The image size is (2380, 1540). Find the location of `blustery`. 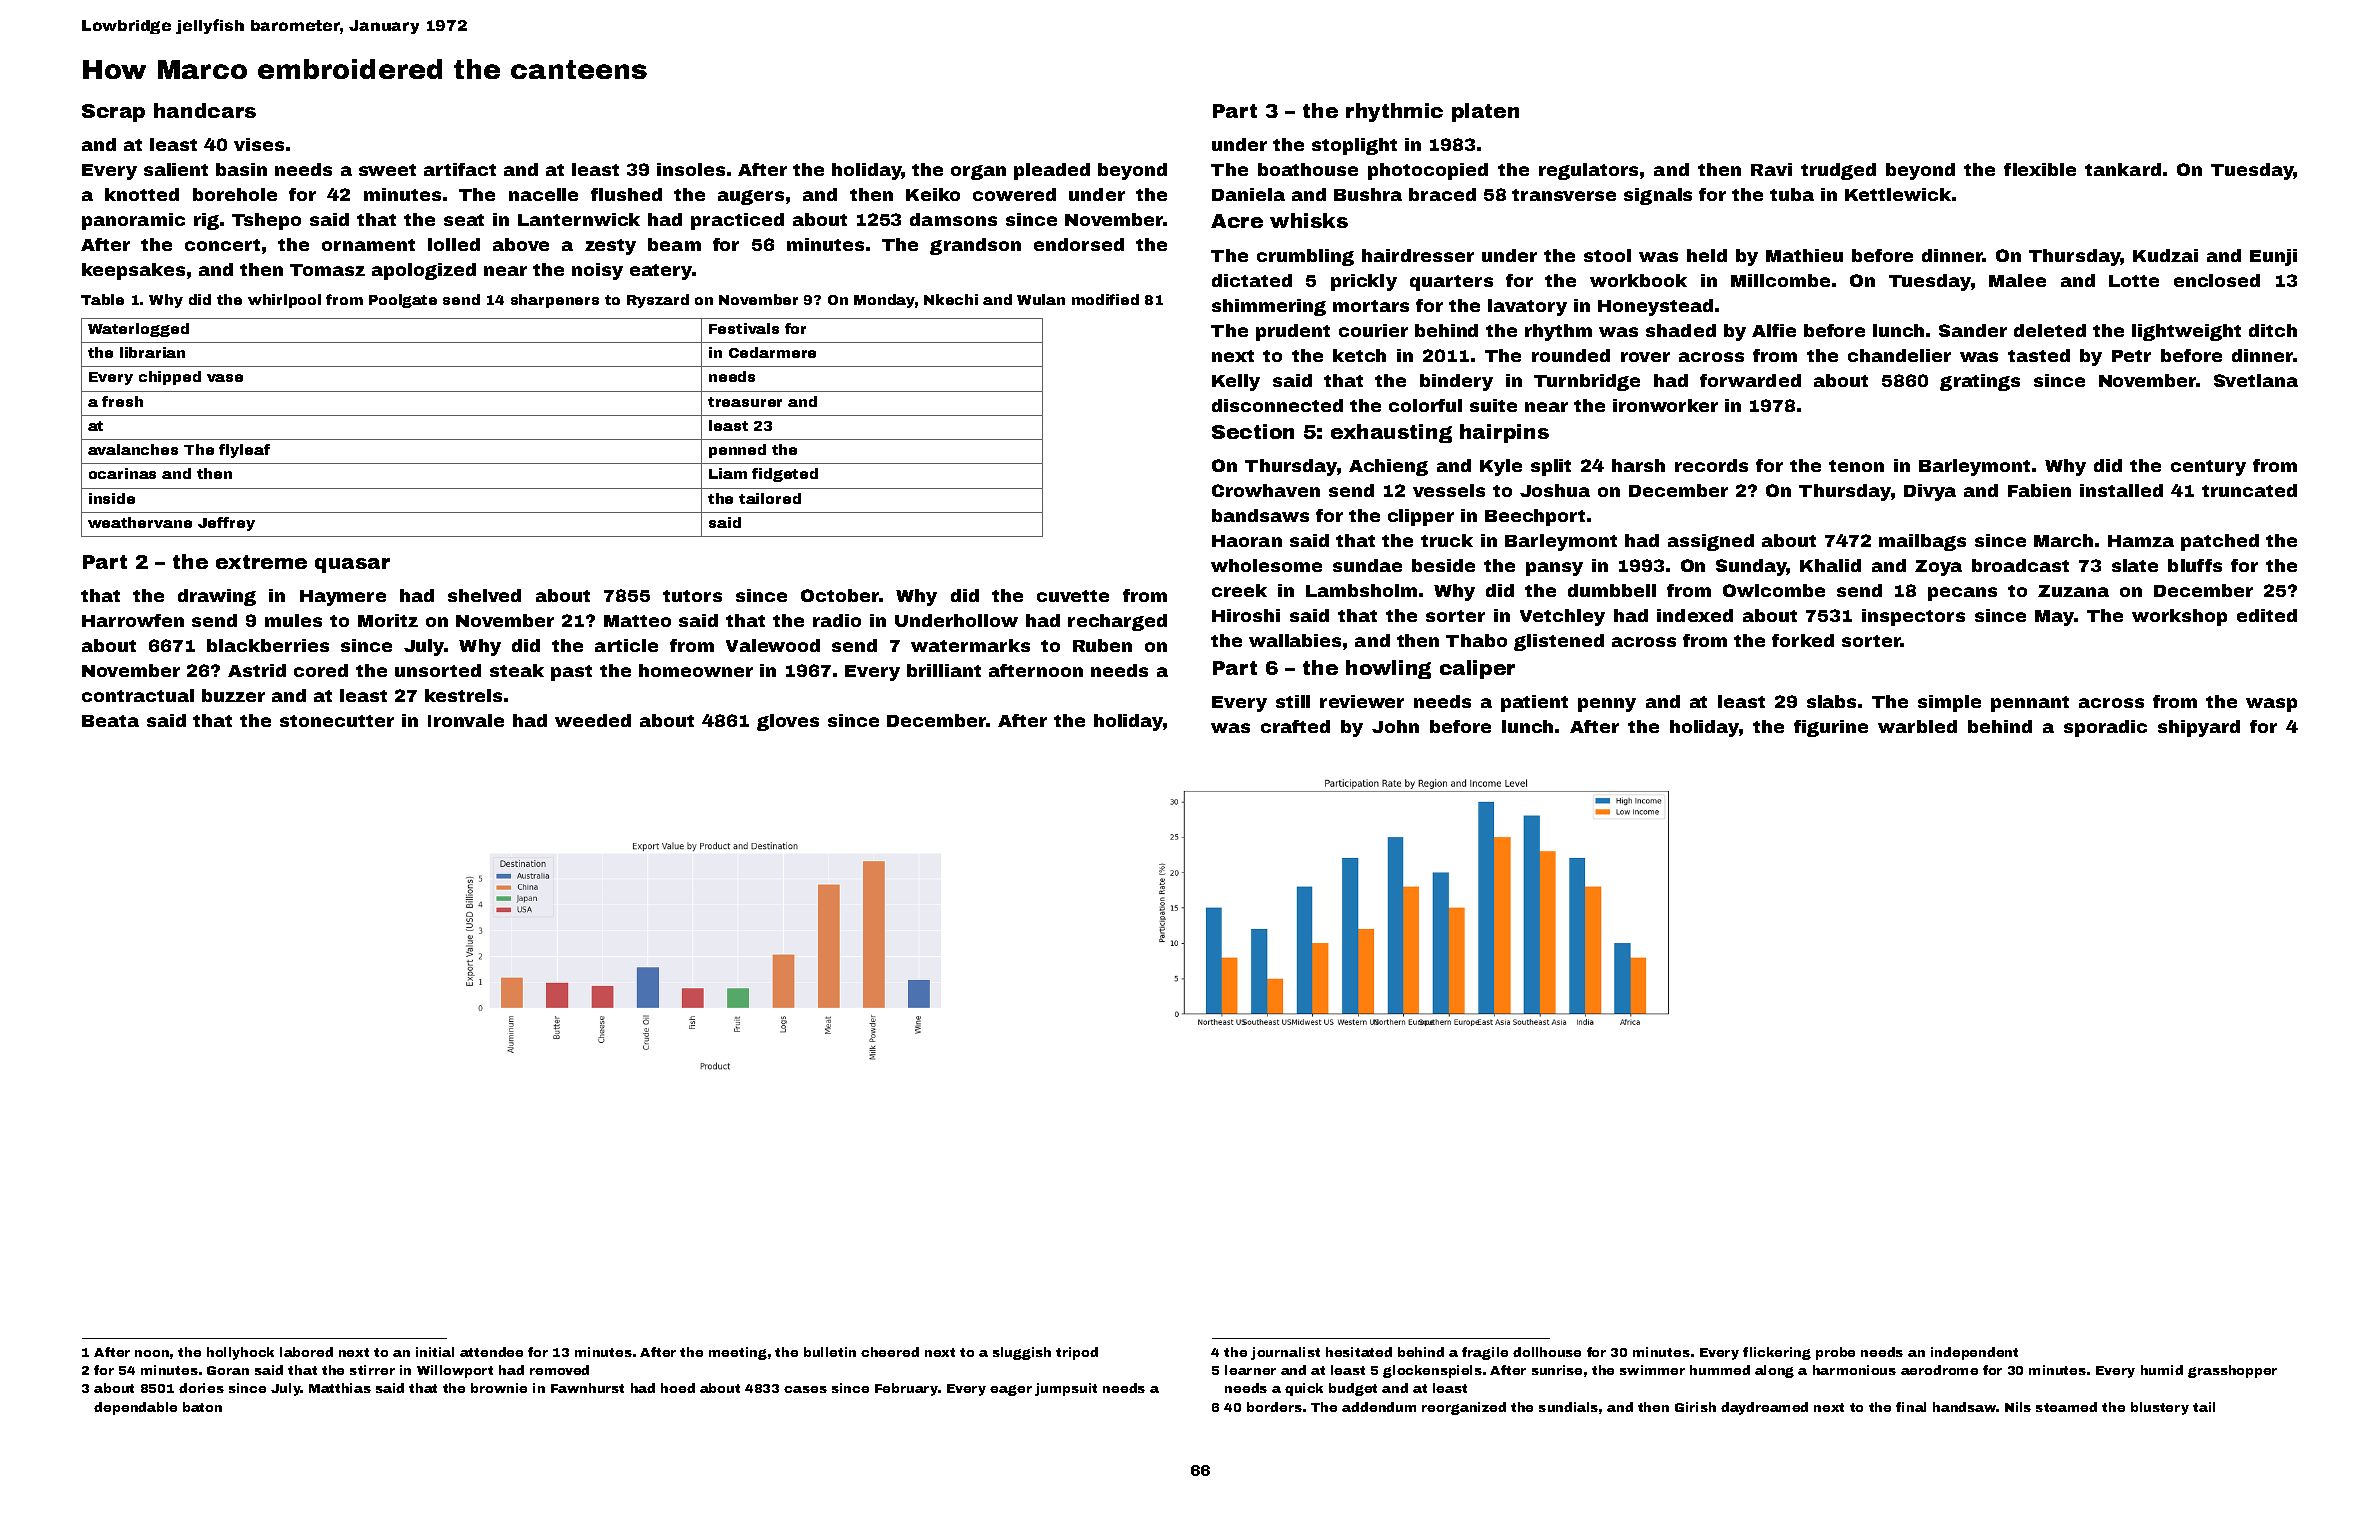

blustery is located at coordinates (2160, 1408).
